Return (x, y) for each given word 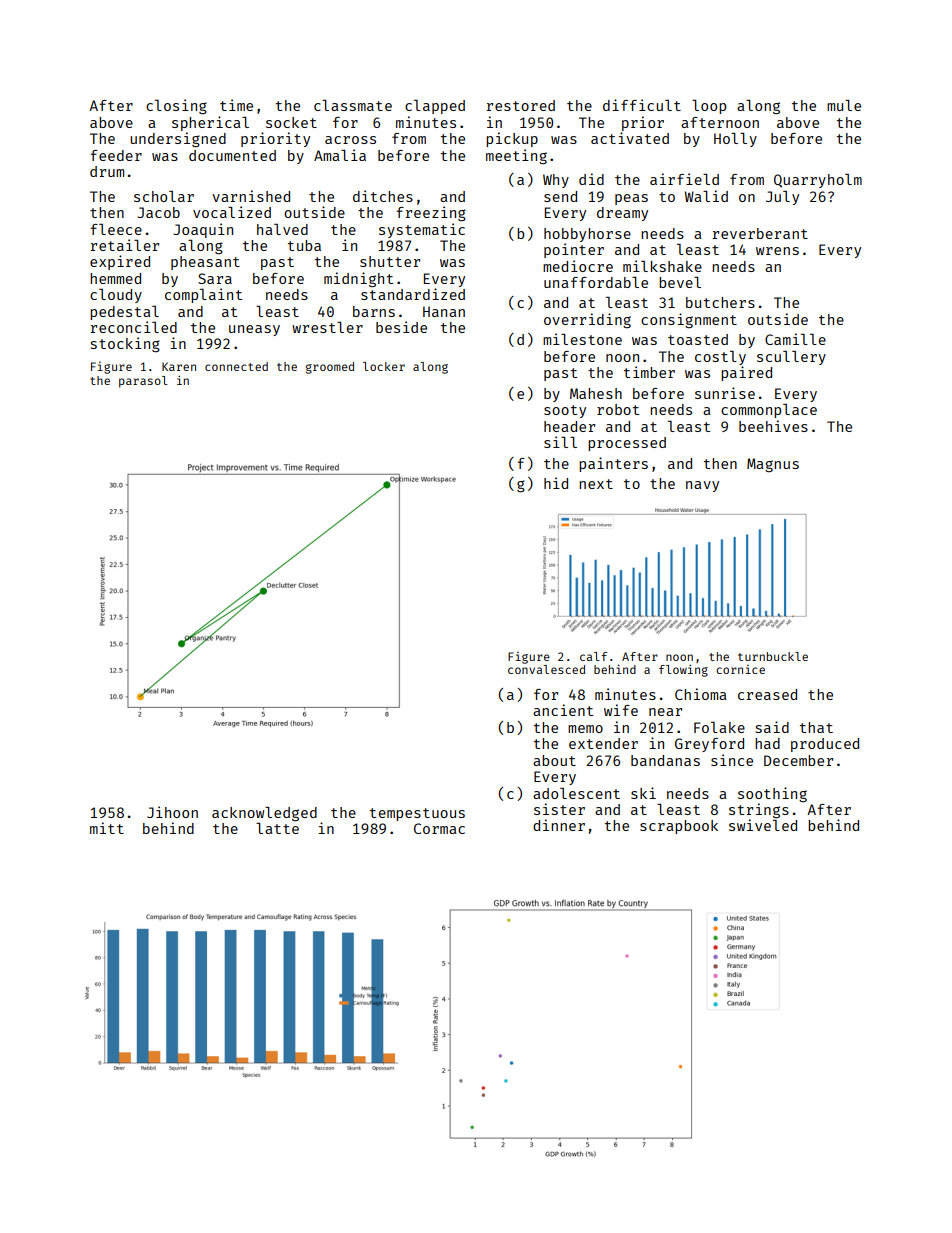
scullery (791, 358)
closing (176, 107)
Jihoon (172, 812)
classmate (353, 105)
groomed (330, 368)
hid (556, 483)
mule (844, 105)
